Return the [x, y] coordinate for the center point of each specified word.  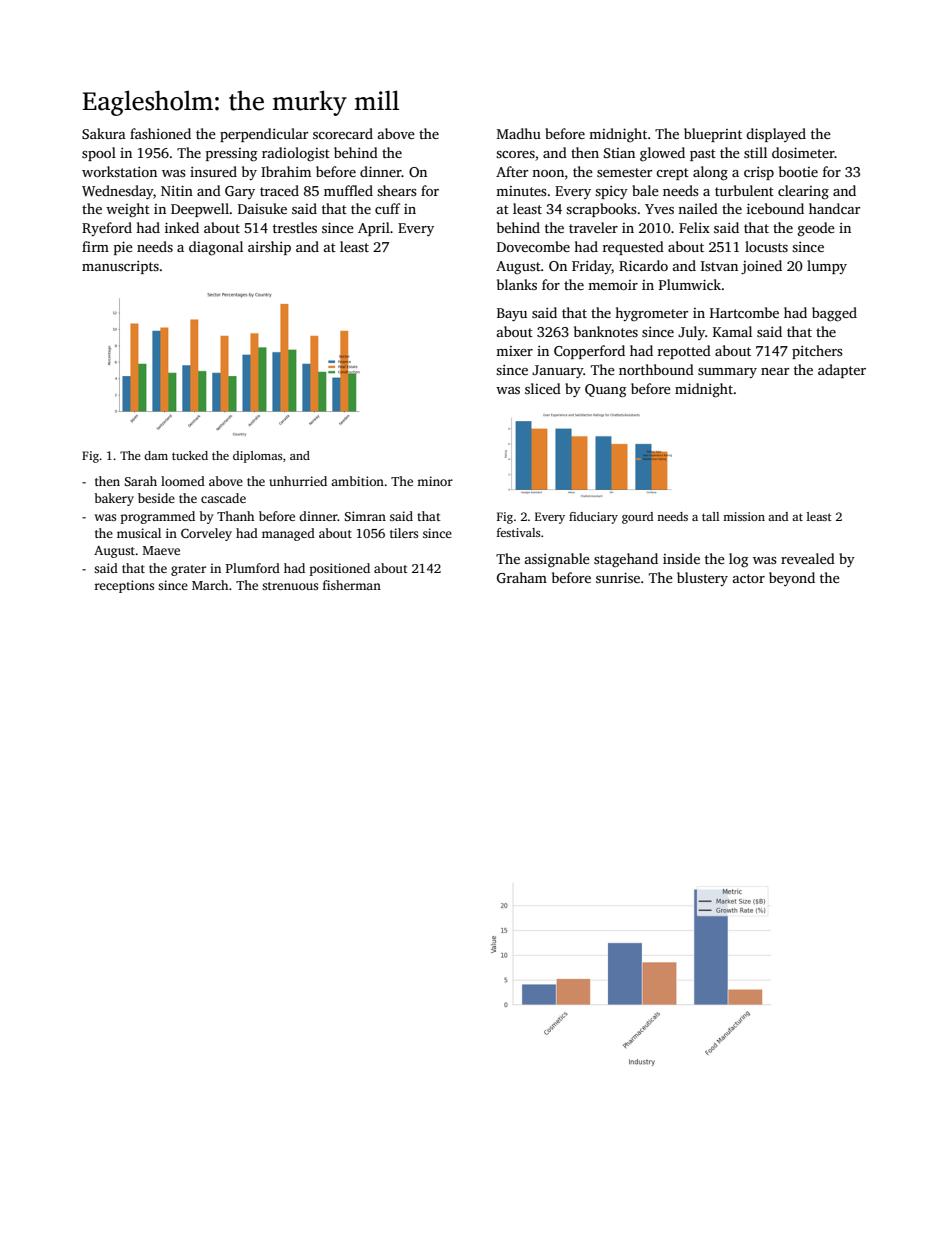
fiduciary [593, 518]
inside [681, 558]
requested [633, 248]
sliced [543, 388]
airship [269, 248]
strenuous [290, 586]
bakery [114, 499]
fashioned [160, 133]
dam [156, 455]
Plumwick [690, 284]
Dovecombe [533, 246]
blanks [517, 284]
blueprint [713, 135]
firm [95, 246]
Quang [605, 391]
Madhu [519, 133]
